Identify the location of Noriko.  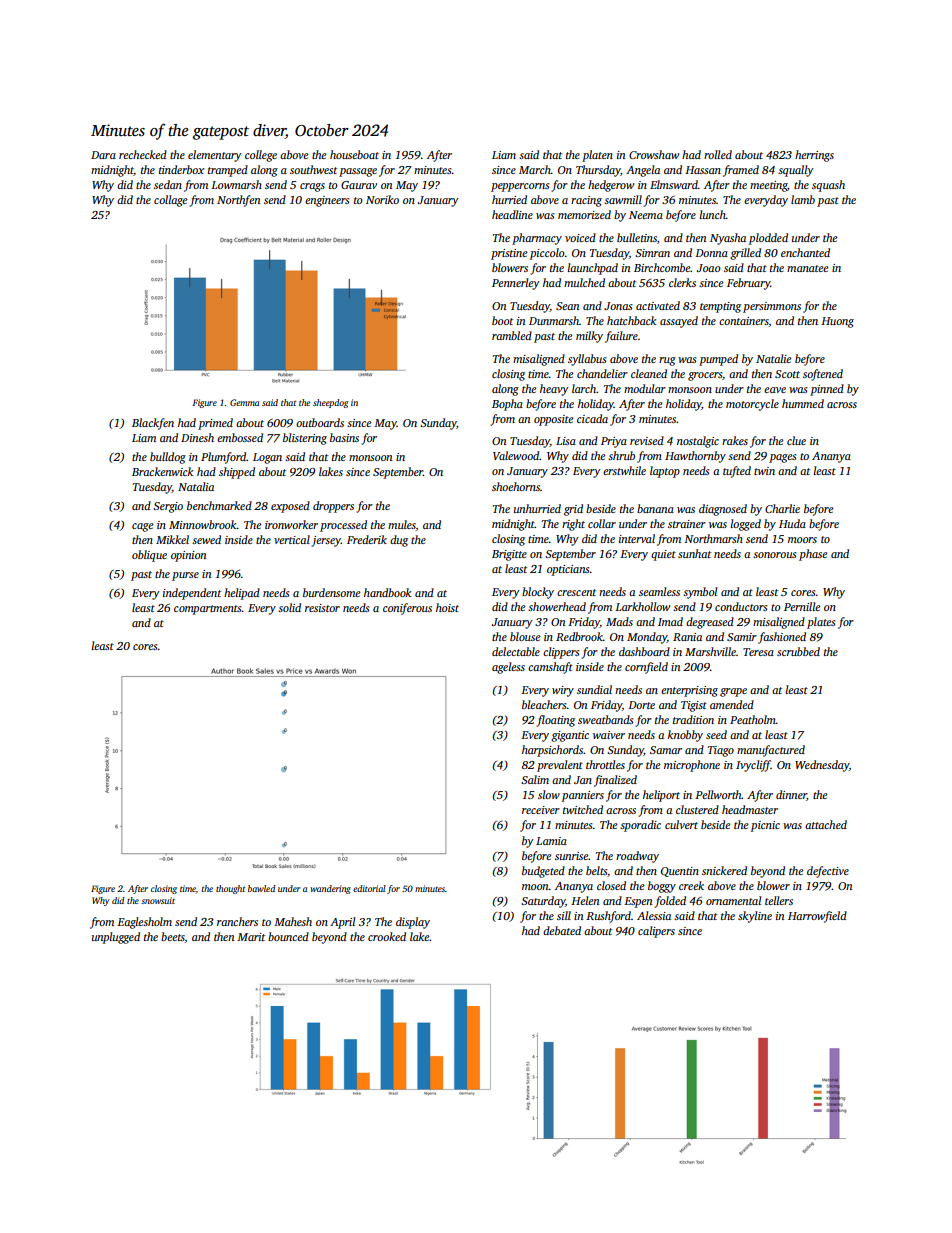
(382, 199).
